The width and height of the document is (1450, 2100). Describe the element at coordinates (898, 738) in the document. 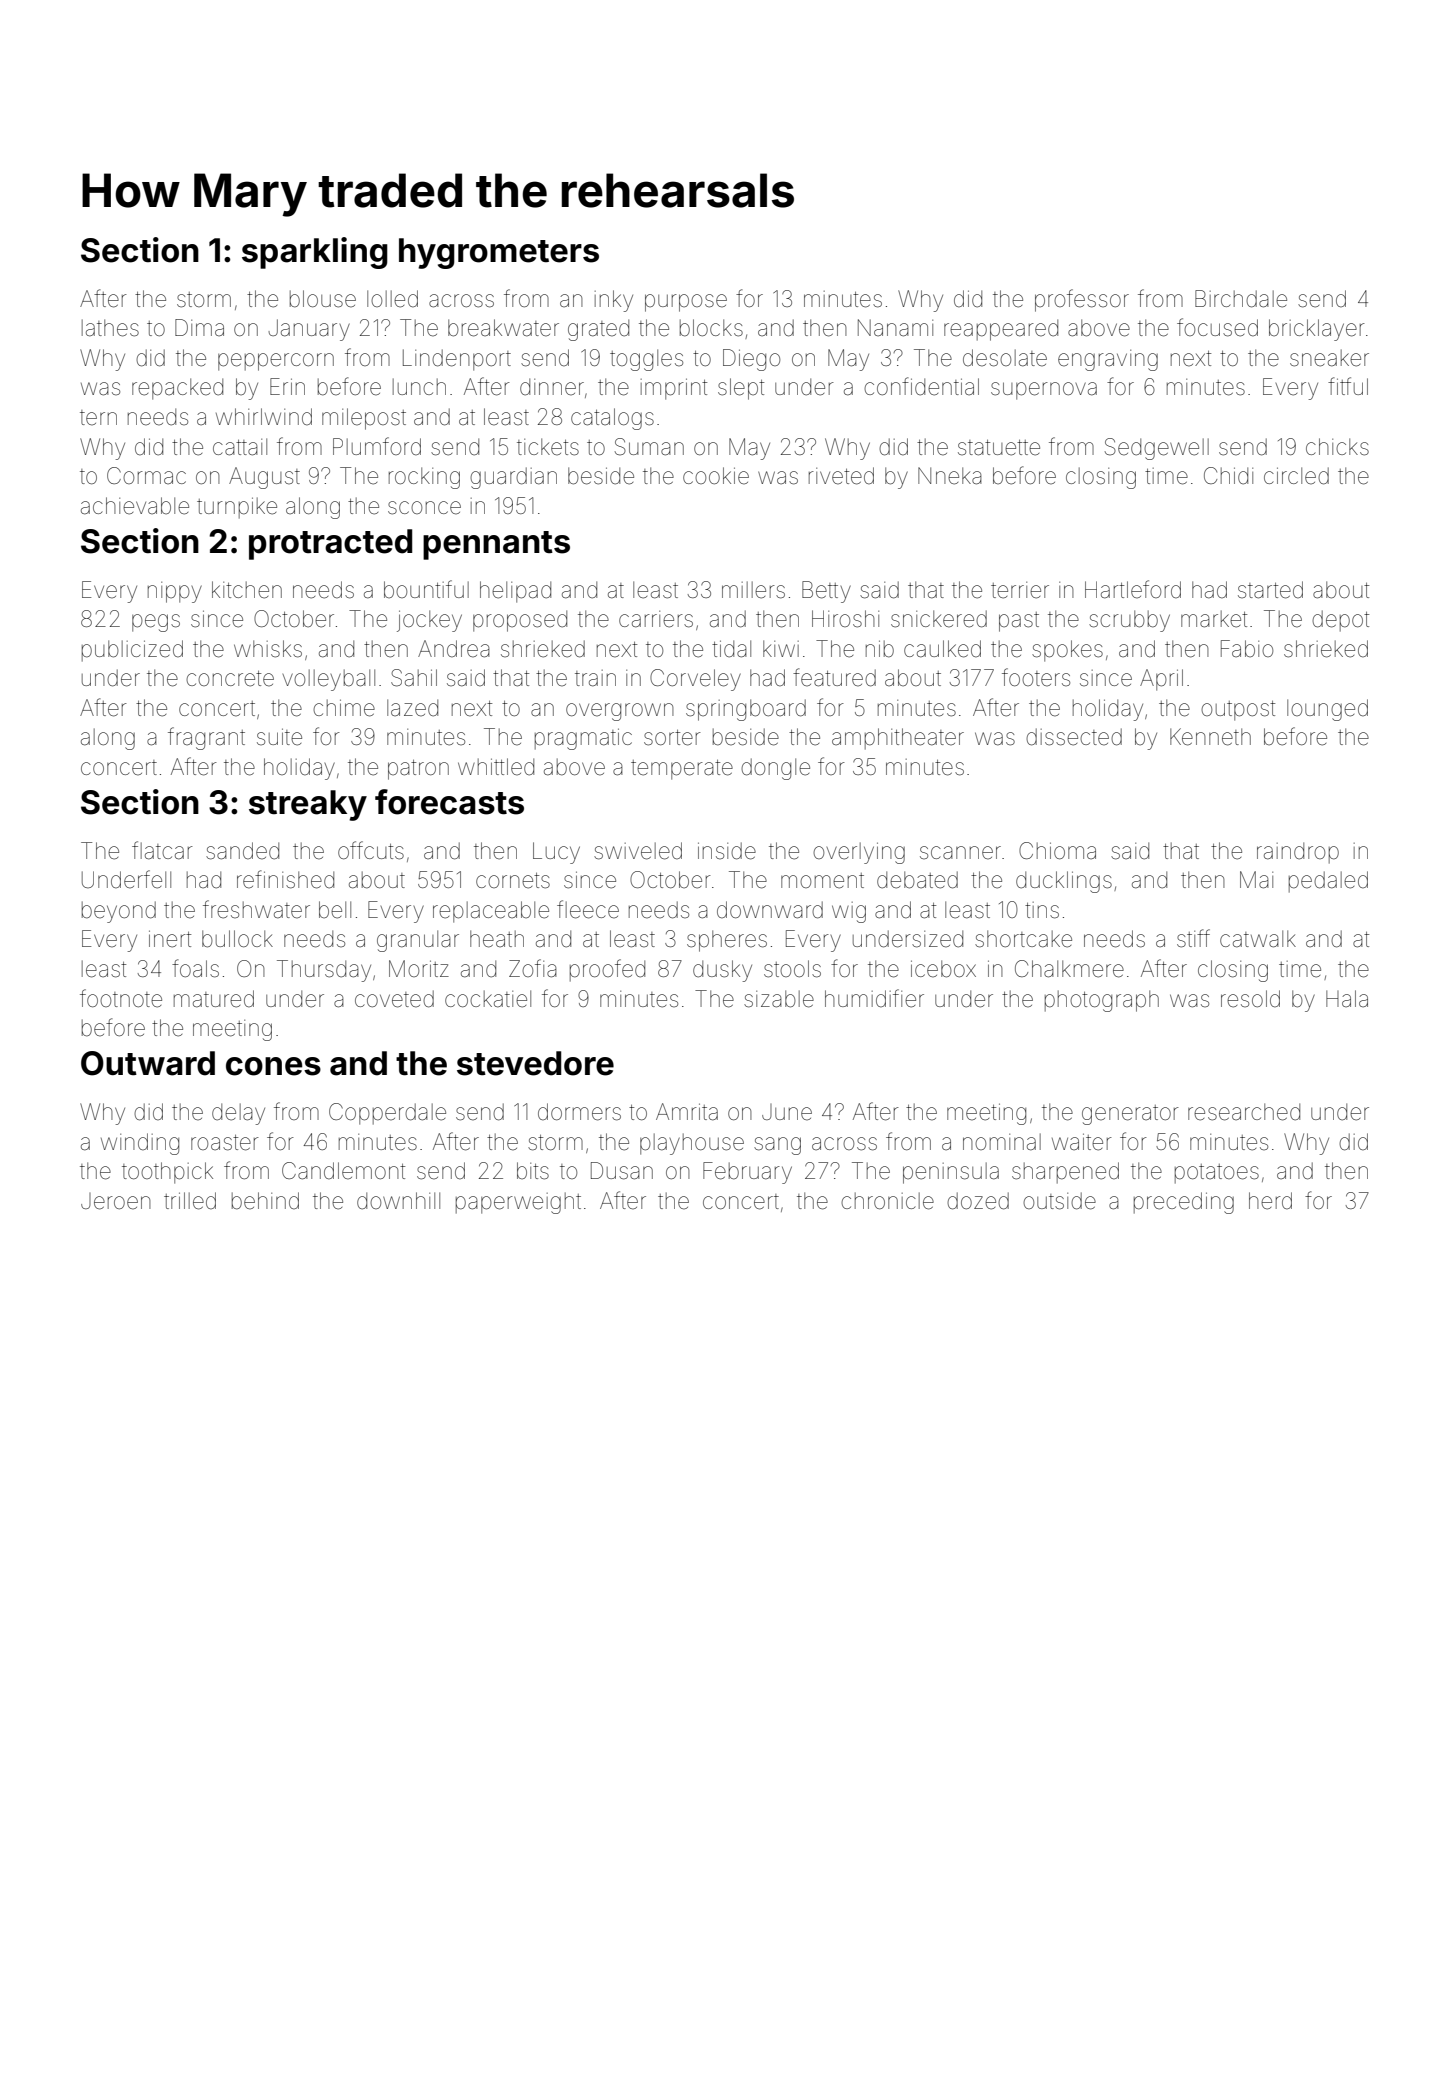

I see `amphitheater` at that location.
